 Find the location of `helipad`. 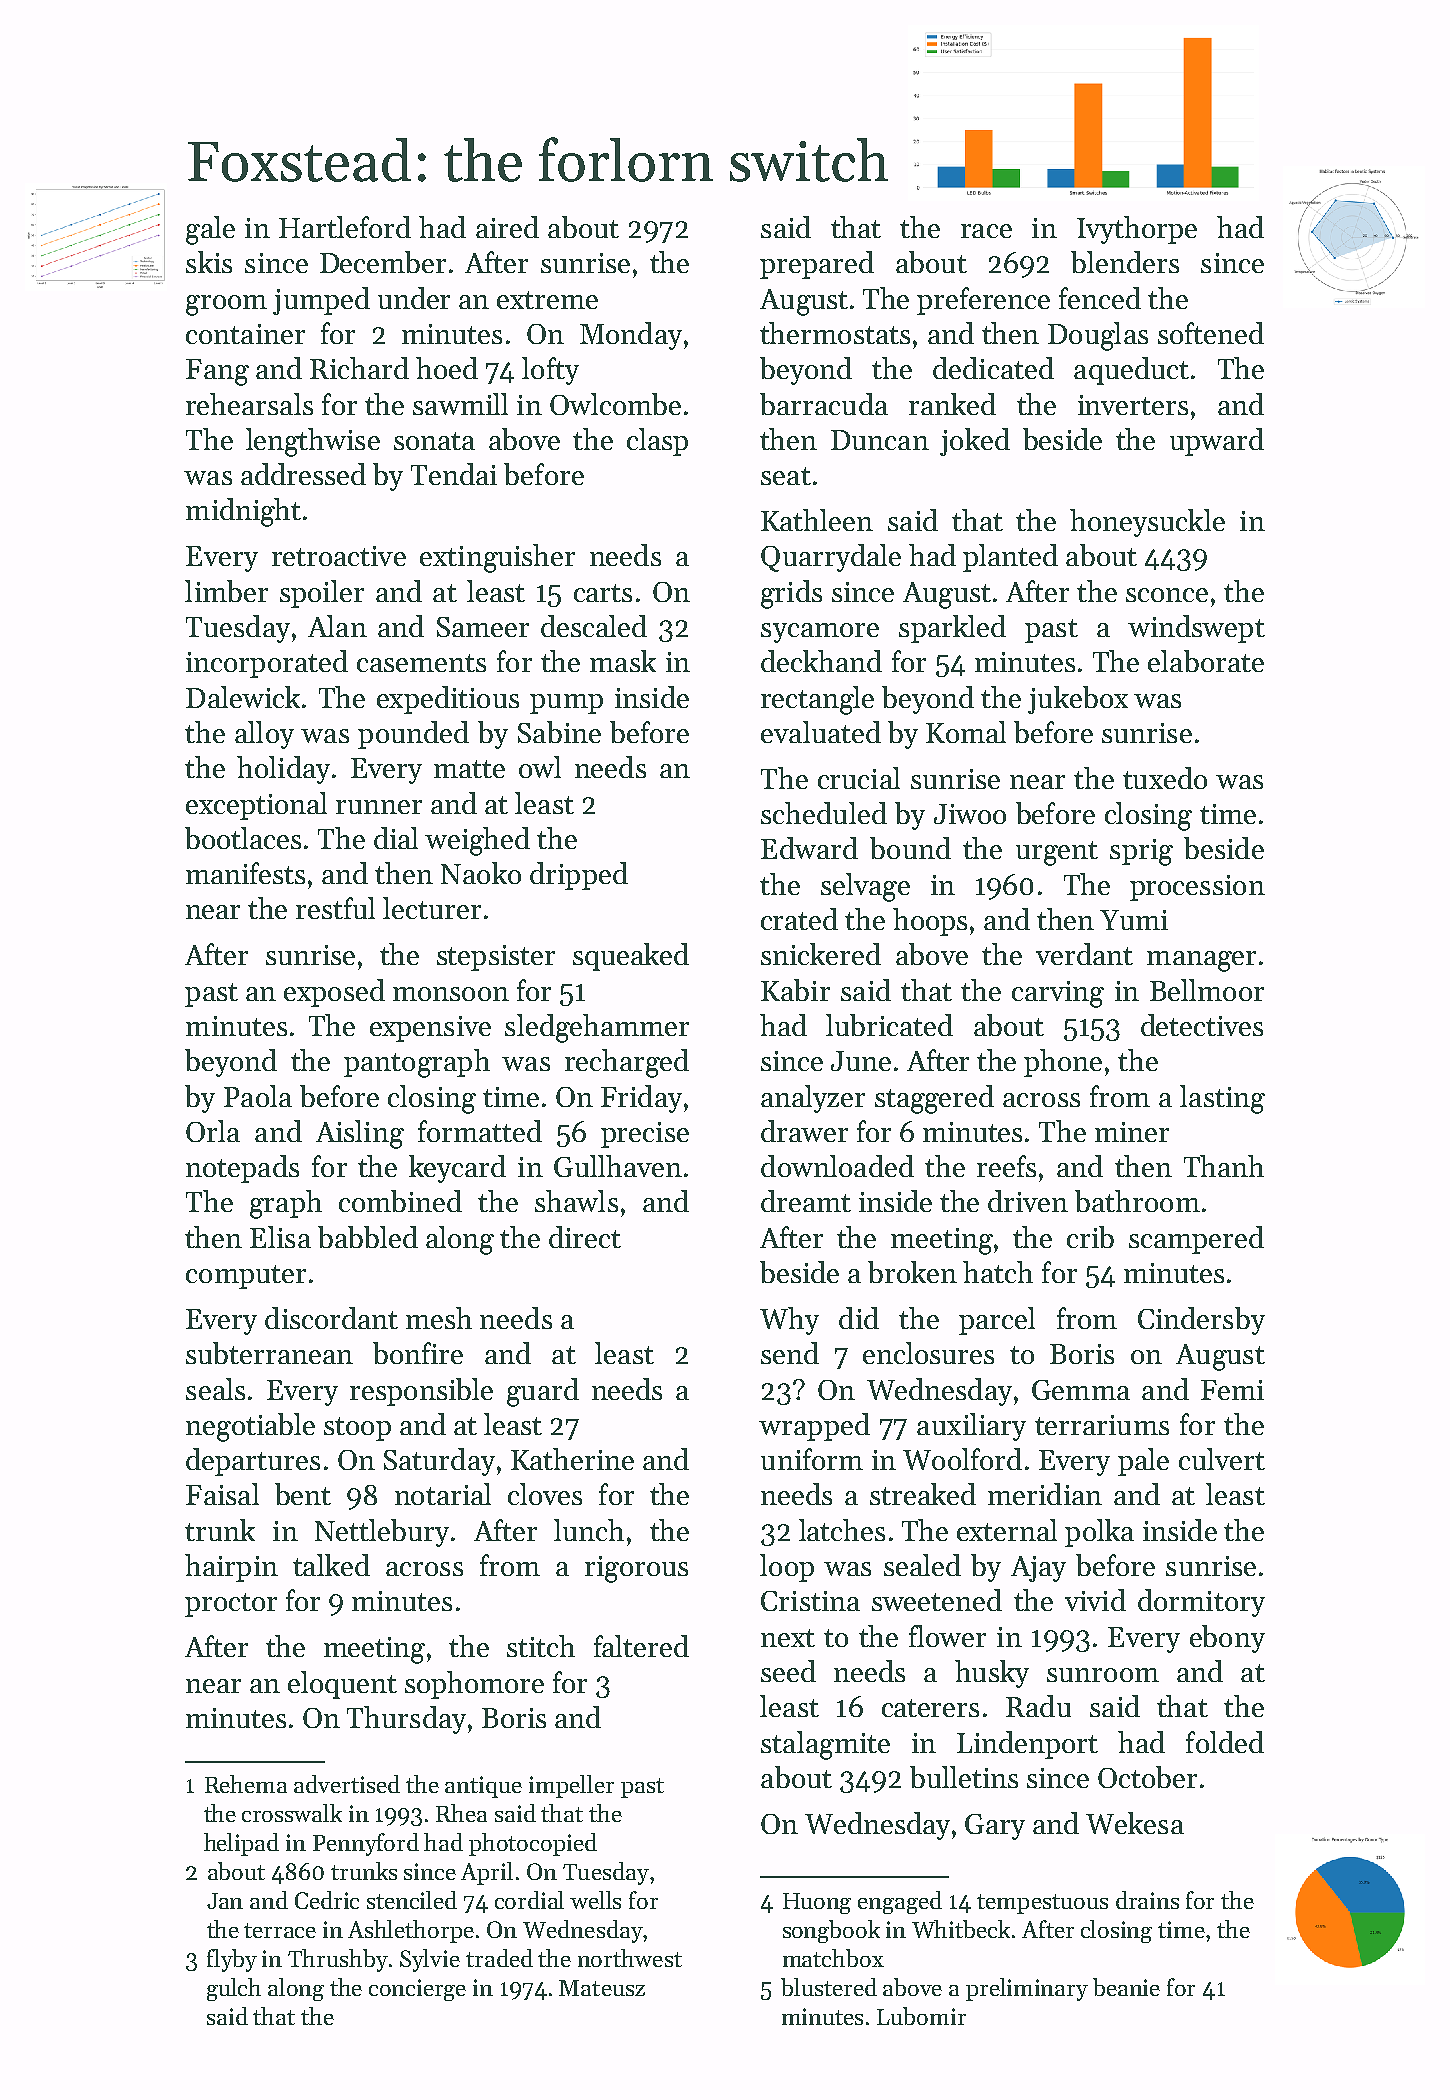

helipad is located at coordinates (241, 1844).
